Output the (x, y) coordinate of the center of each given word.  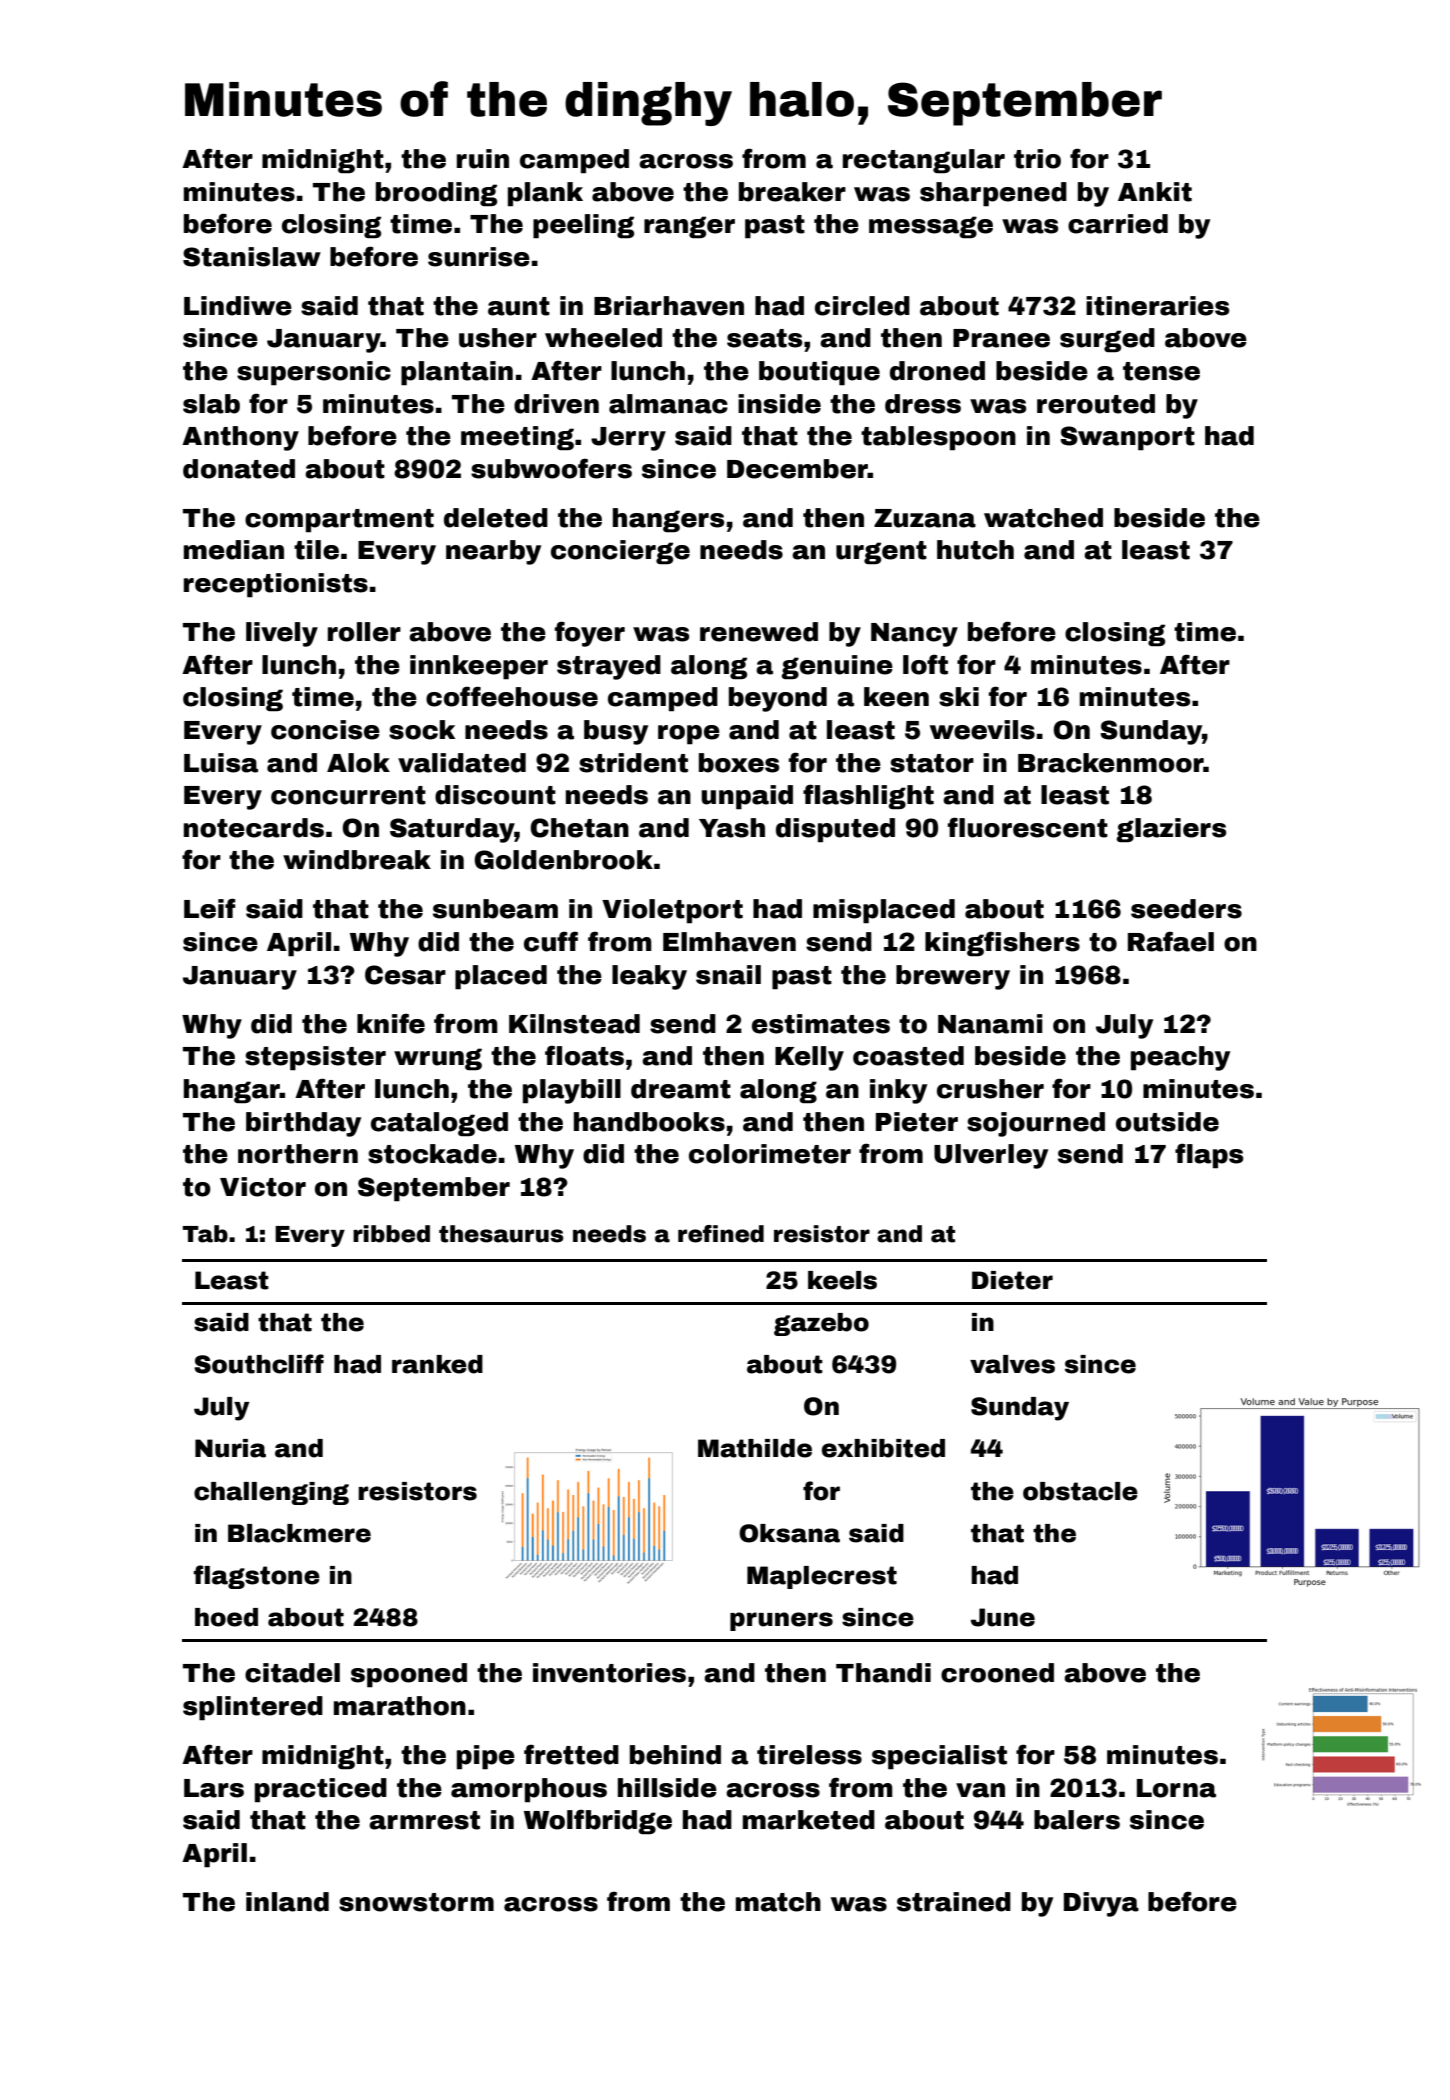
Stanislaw (252, 257)
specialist (939, 1757)
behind (675, 1755)
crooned (997, 1673)
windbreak (357, 860)
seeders (1186, 909)
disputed (835, 830)
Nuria (230, 1448)
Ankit (1155, 192)
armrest (424, 1820)
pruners (781, 1621)
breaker (792, 192)
